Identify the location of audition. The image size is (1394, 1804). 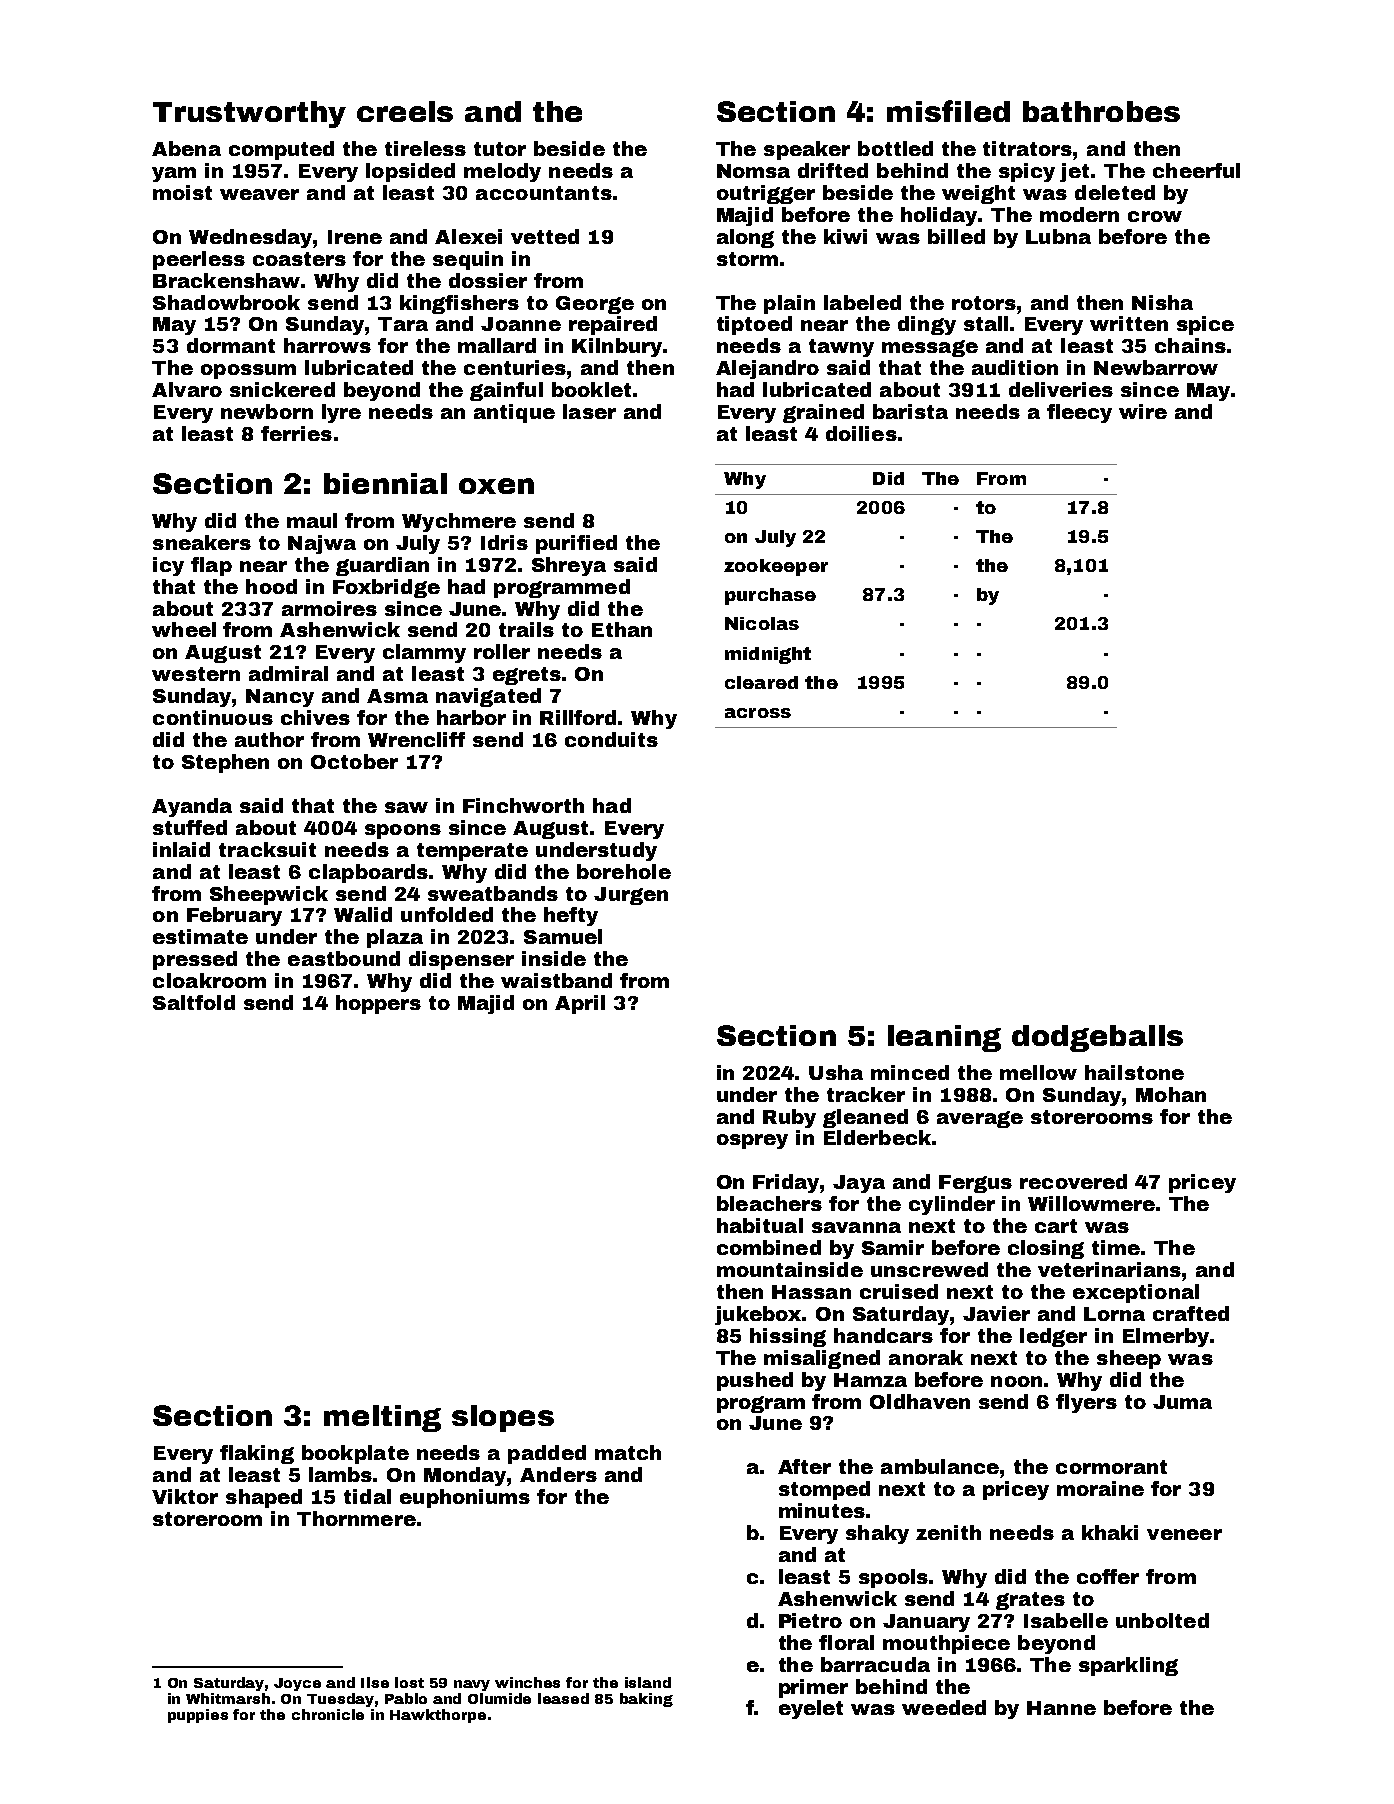
(1015, 367).
